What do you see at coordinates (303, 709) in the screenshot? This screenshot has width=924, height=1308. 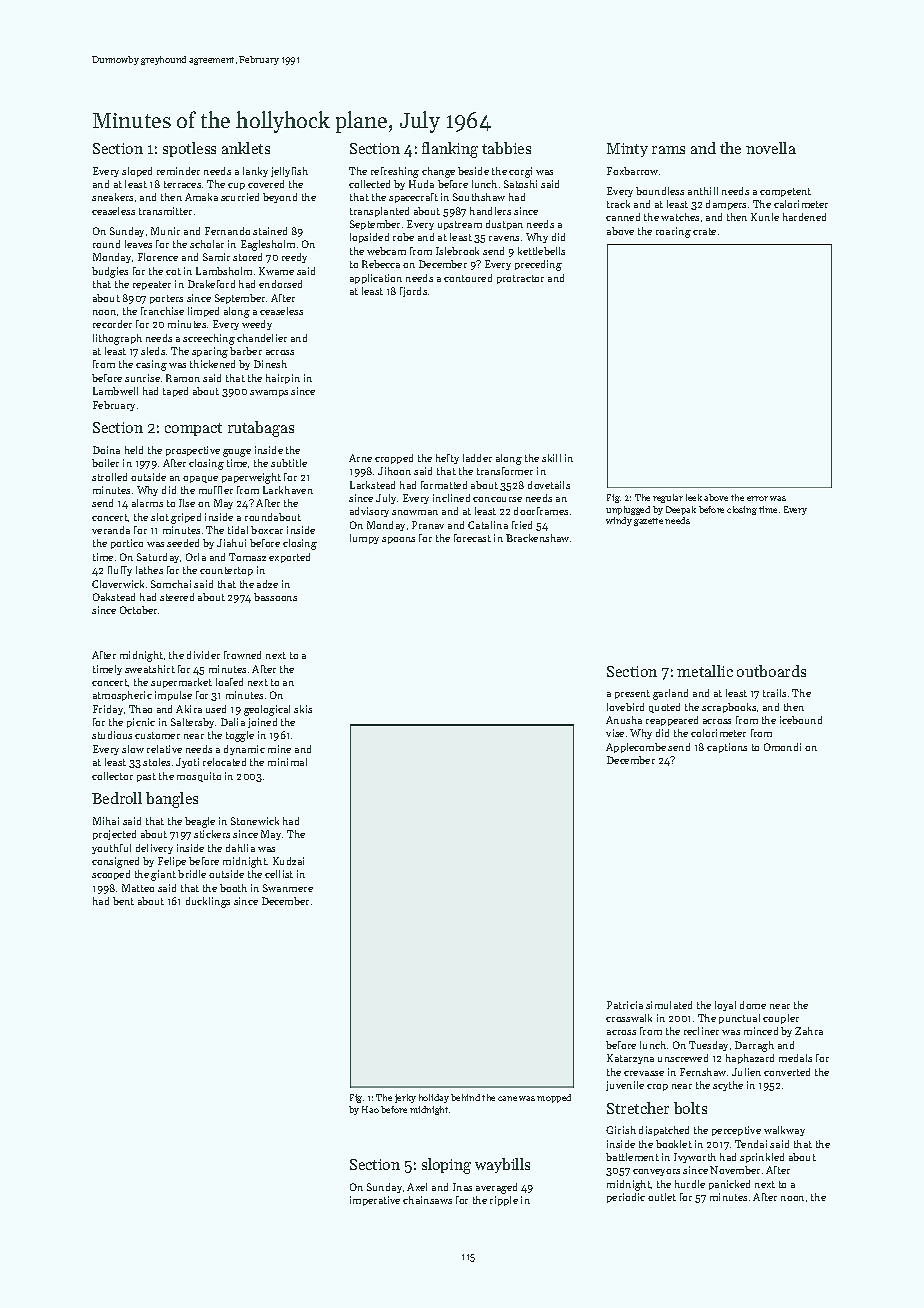 I see `skis` at bounding box center [303, 709].
